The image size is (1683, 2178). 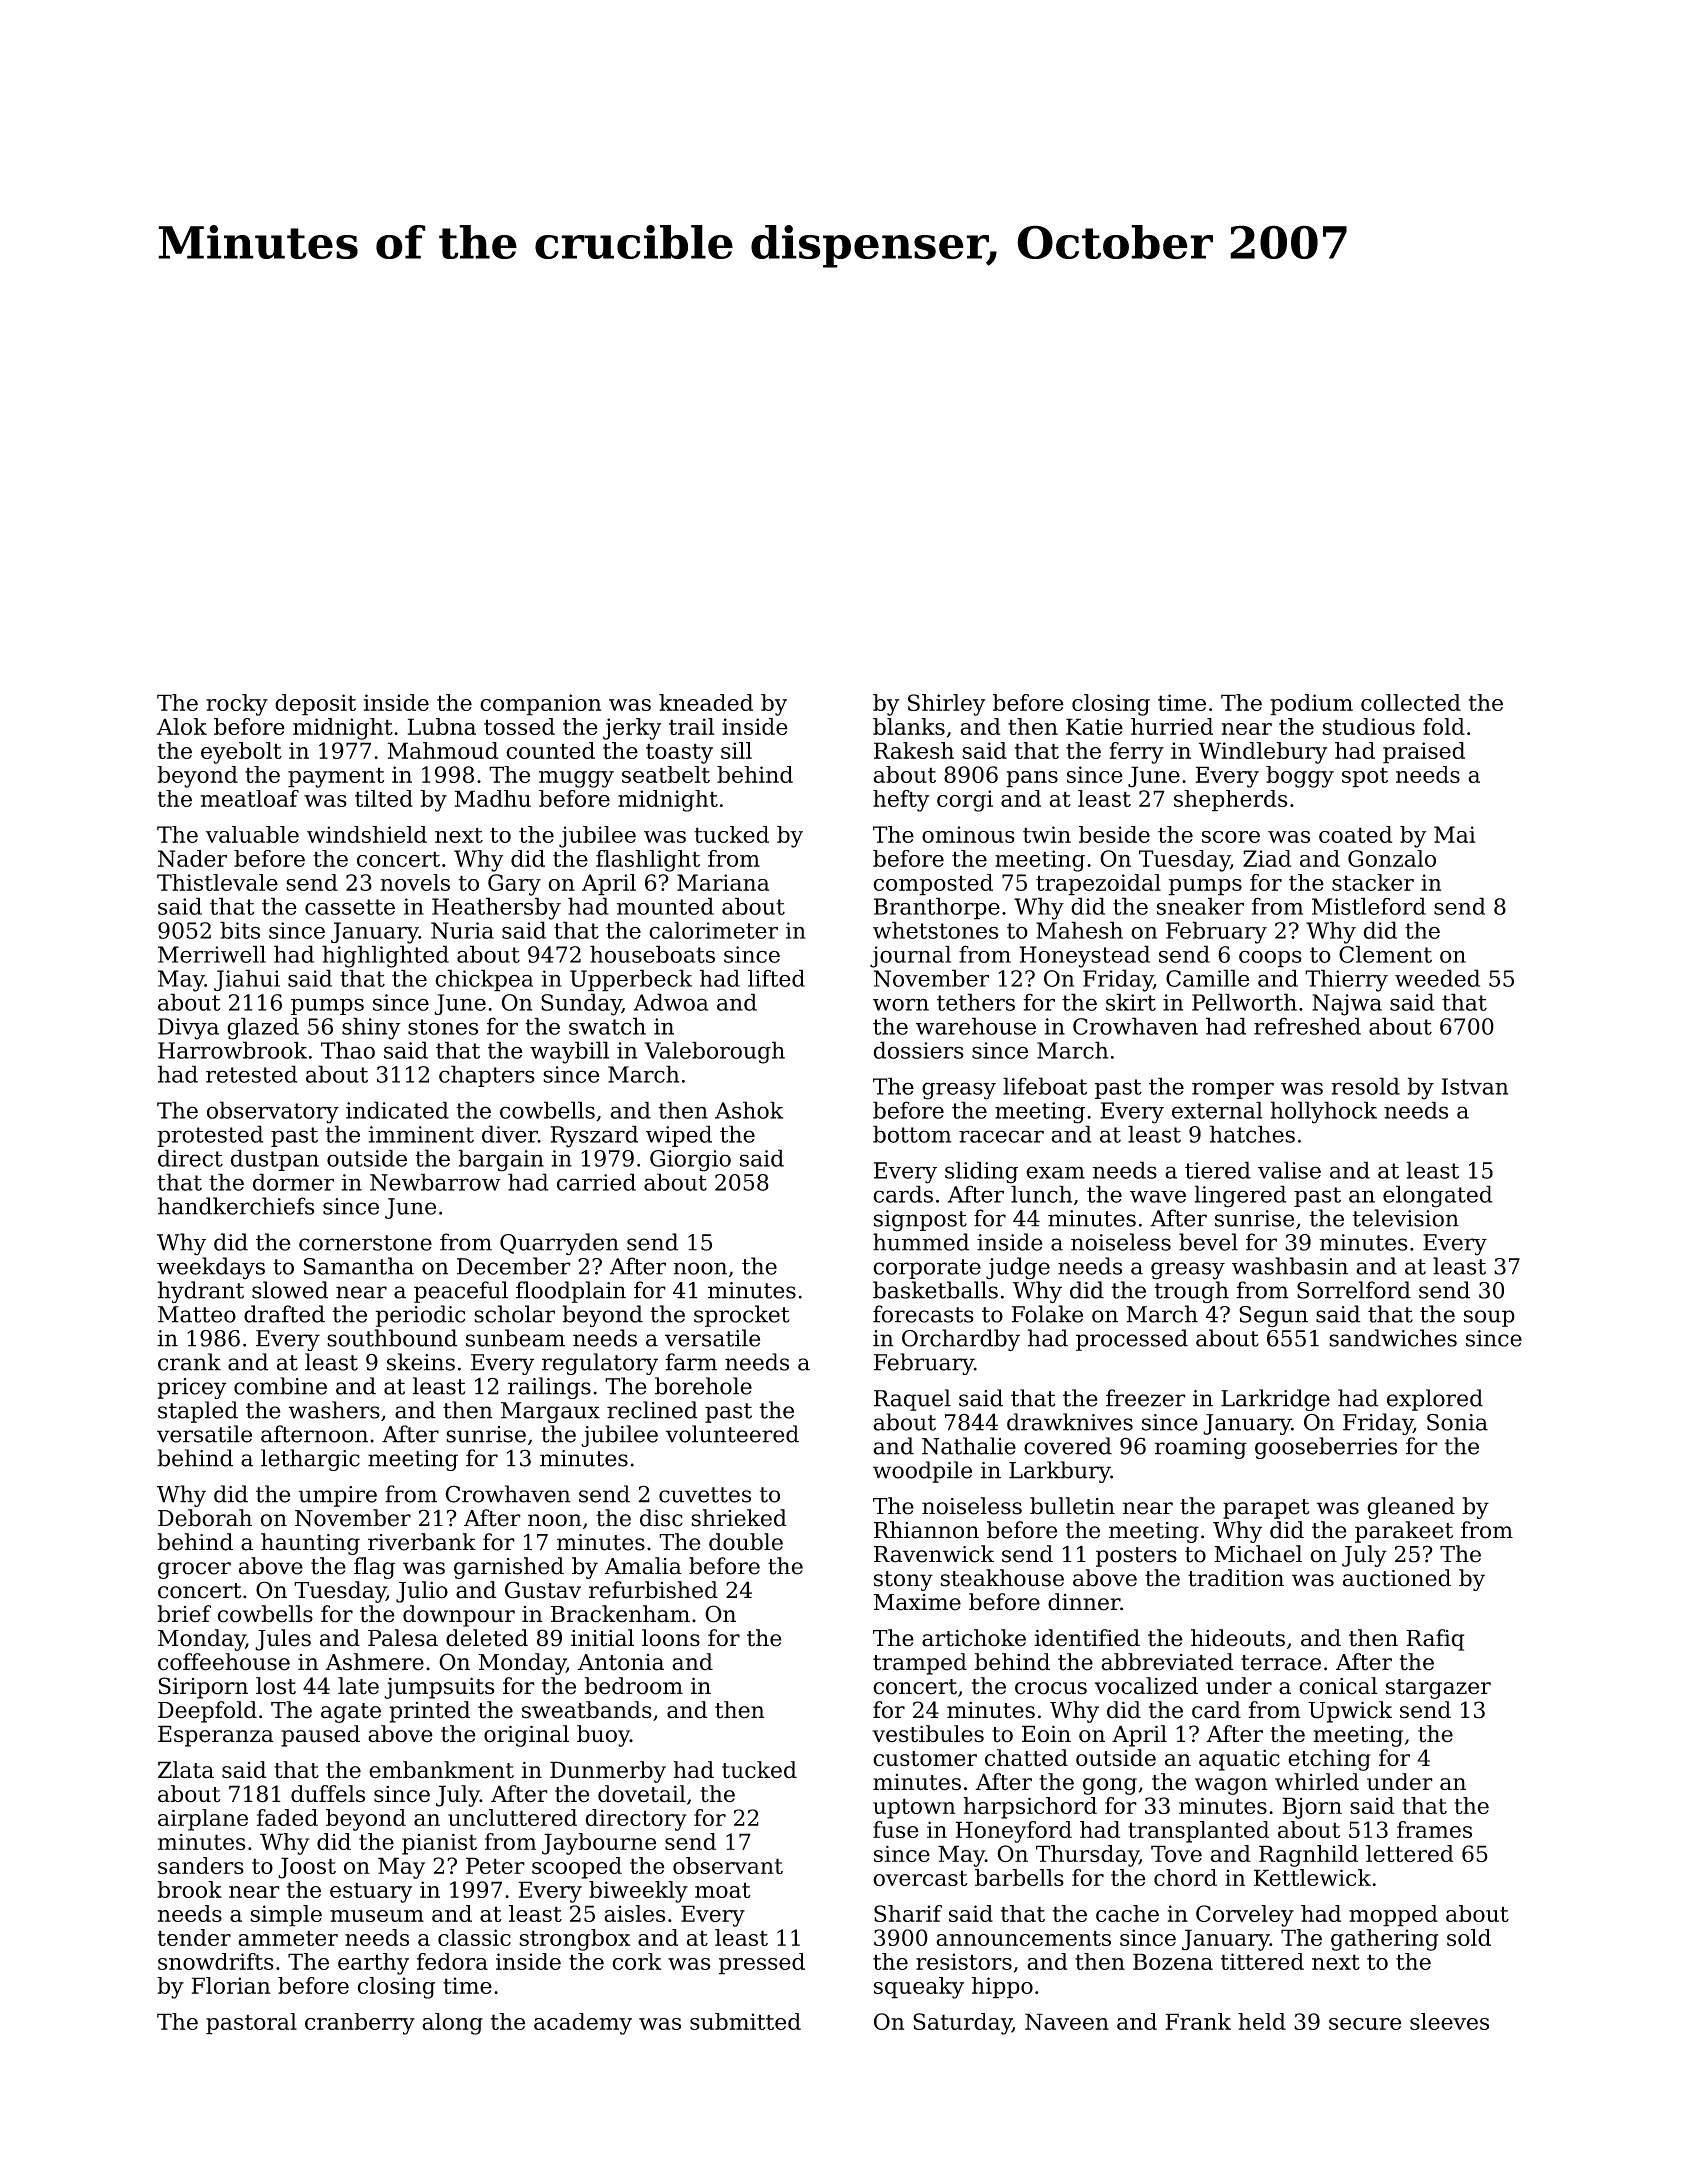 What do you see at coordinates (501, 1160) in the image?
I see `bargain` at bounding box center [501, 1160].
